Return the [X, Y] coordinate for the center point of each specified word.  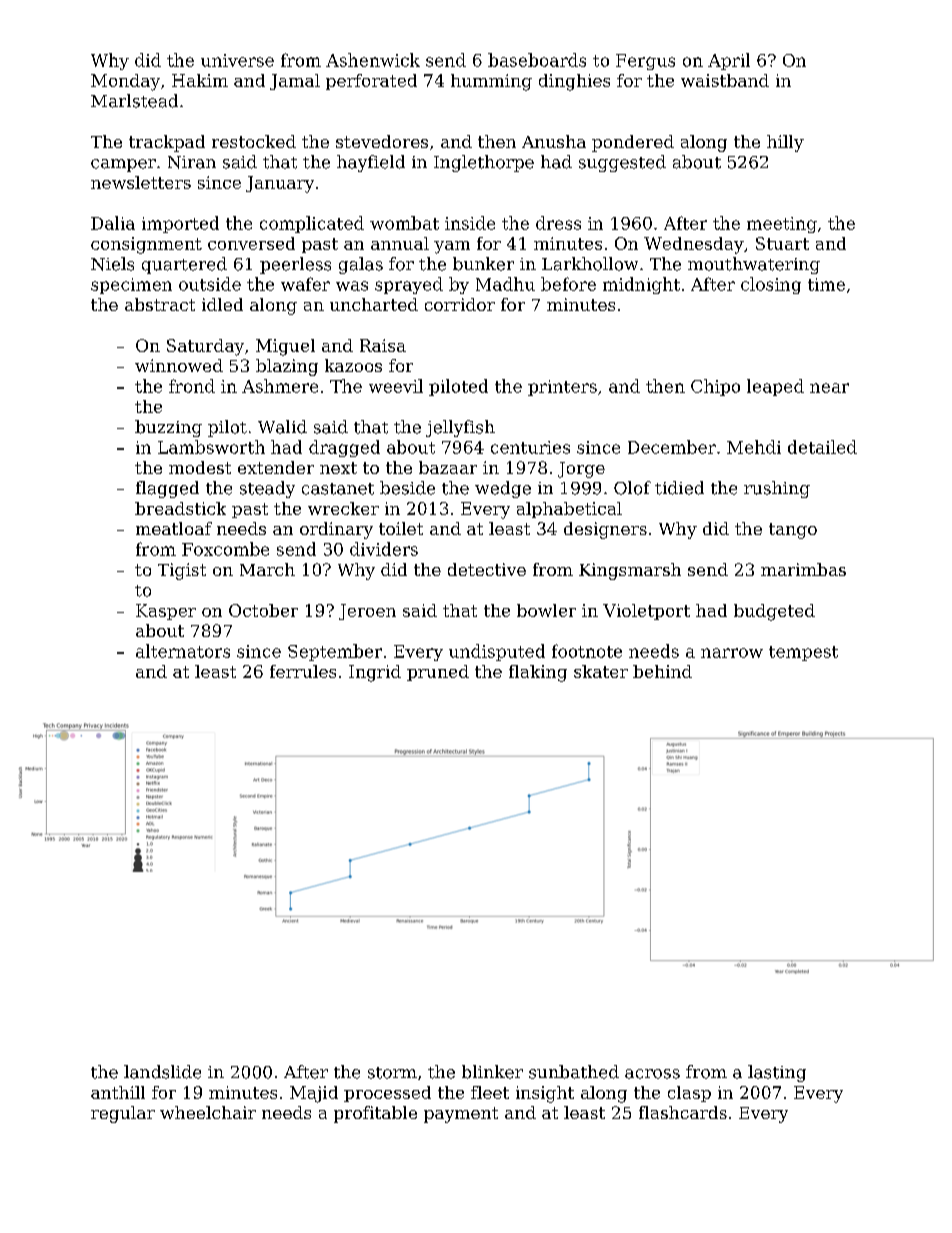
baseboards [537, 60]
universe [237, 60]
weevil [396, 386]
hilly [785, 143]
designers [605, 530]
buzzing [168, 428]
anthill [118, 1092]
